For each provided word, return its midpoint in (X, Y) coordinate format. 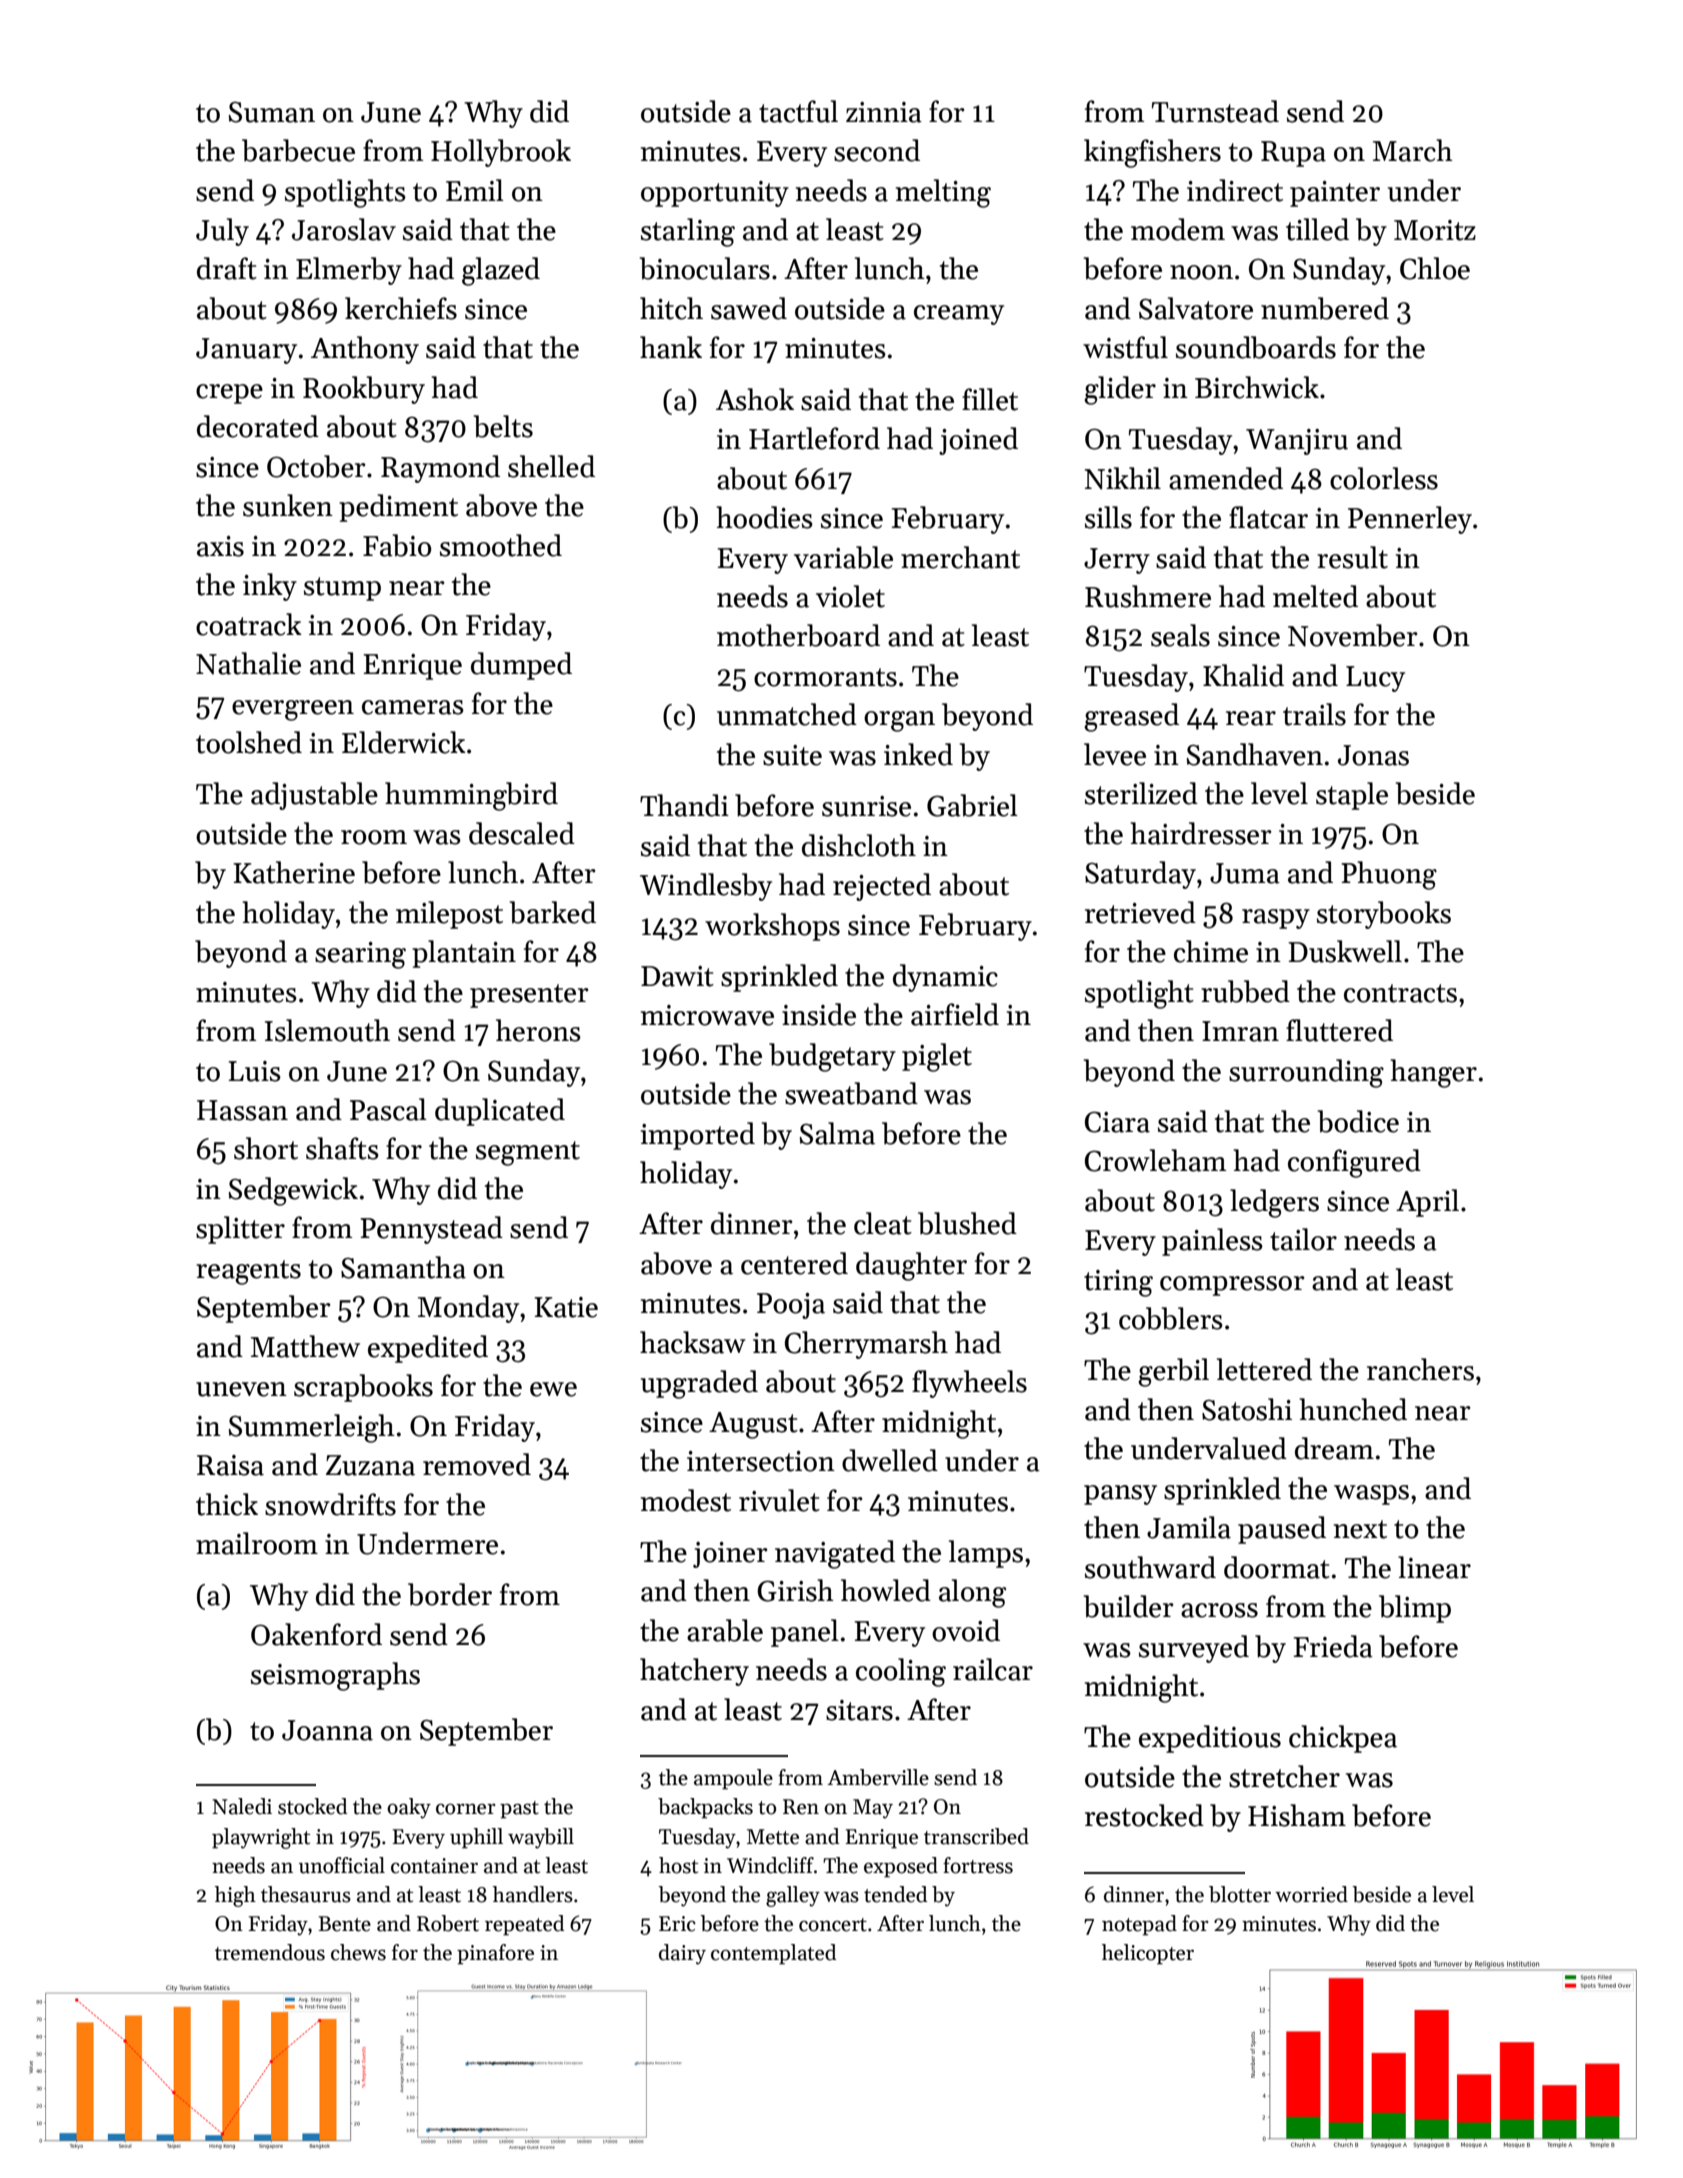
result (1352, 557)
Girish (795, 1590)
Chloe (1435, 268)
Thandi (684, 805)
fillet (990, 399)
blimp (1415, 1609)
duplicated (500, 1112)
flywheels (969, 1384)
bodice (1358, 1121)
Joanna (327, 1730)
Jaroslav (344, 229)
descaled (522, 833)
